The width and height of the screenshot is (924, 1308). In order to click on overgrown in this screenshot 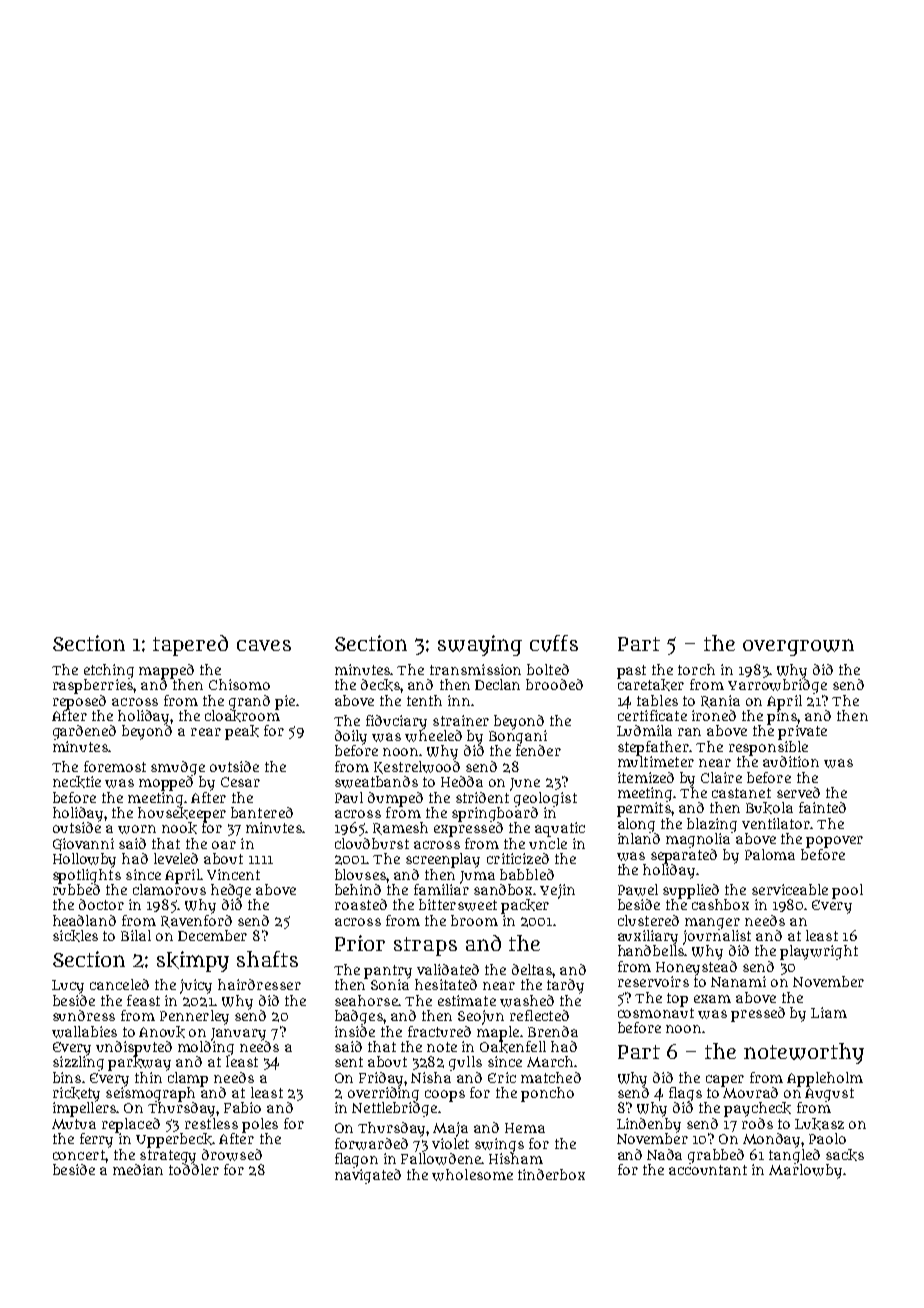, I will do `click(798, 647)`.
